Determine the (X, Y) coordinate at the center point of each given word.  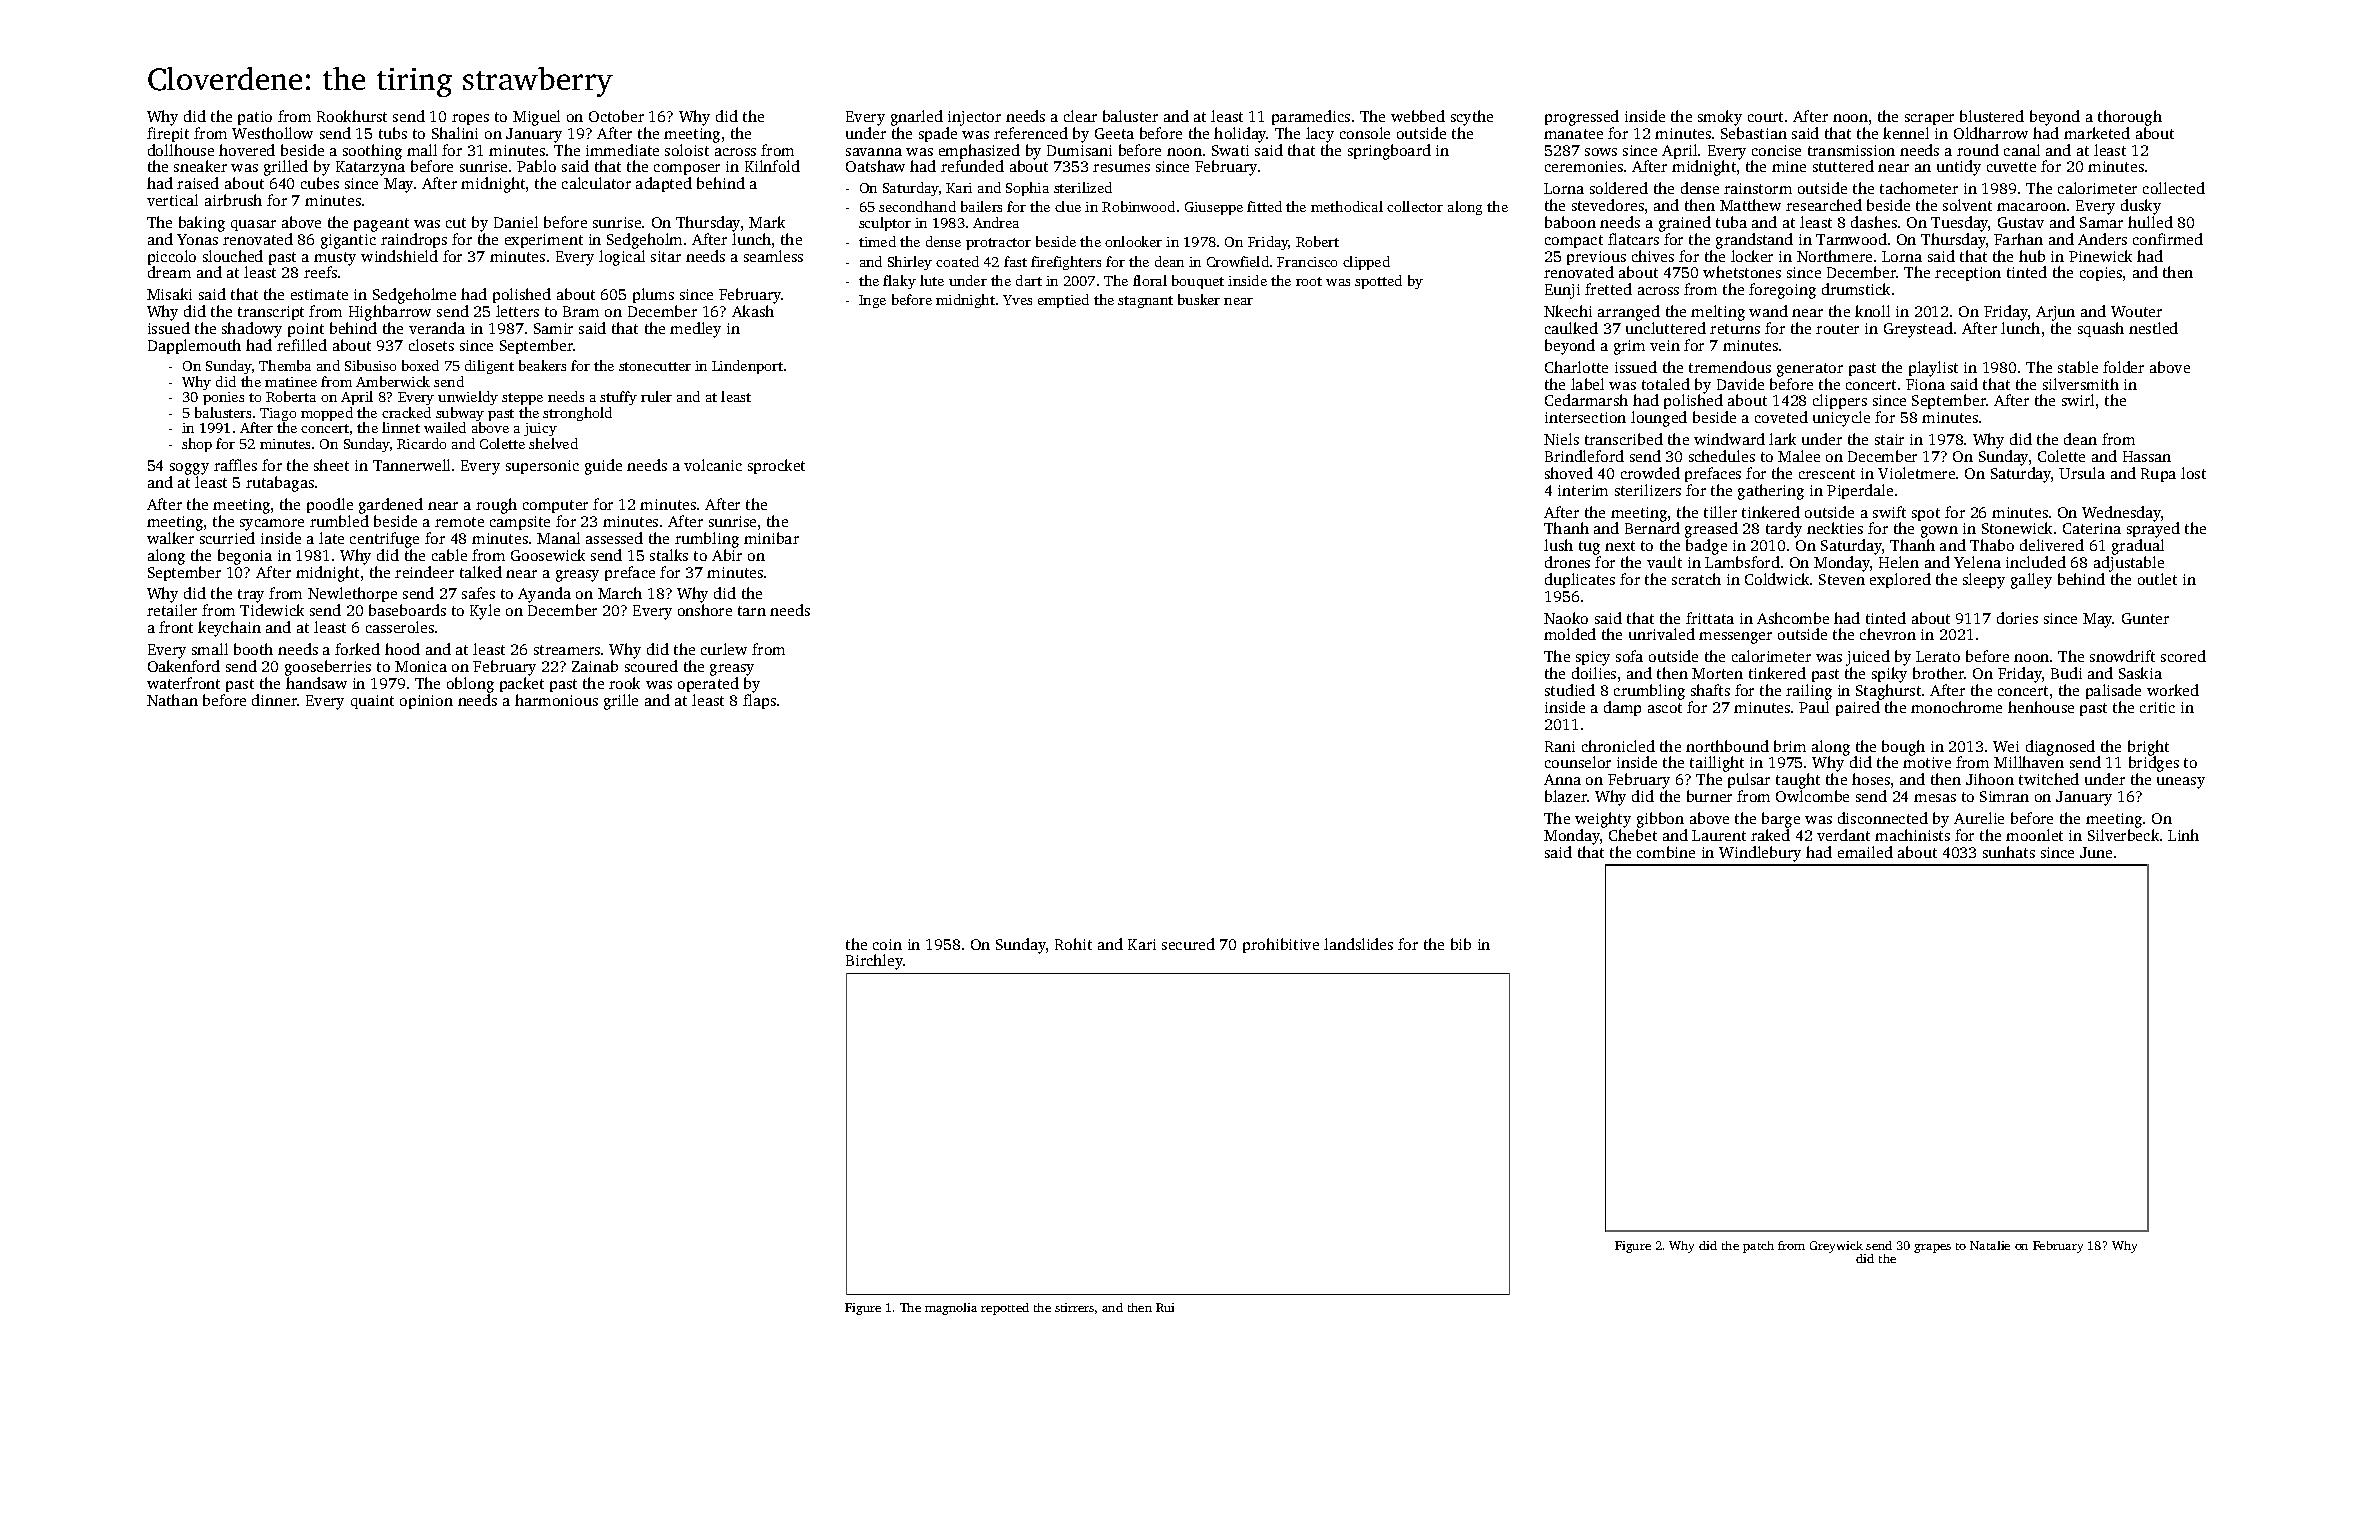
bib (1461, 944)
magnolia (951, 1309)
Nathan (172, 700)
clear (1080, 116)
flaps (759, 701)
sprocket (776, 466)
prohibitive (1281, 945)
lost (2193, 473)
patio (255, 118)
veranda (437, 328)
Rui (1165, 1307)
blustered (1992, 116)
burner (1709, 796)
